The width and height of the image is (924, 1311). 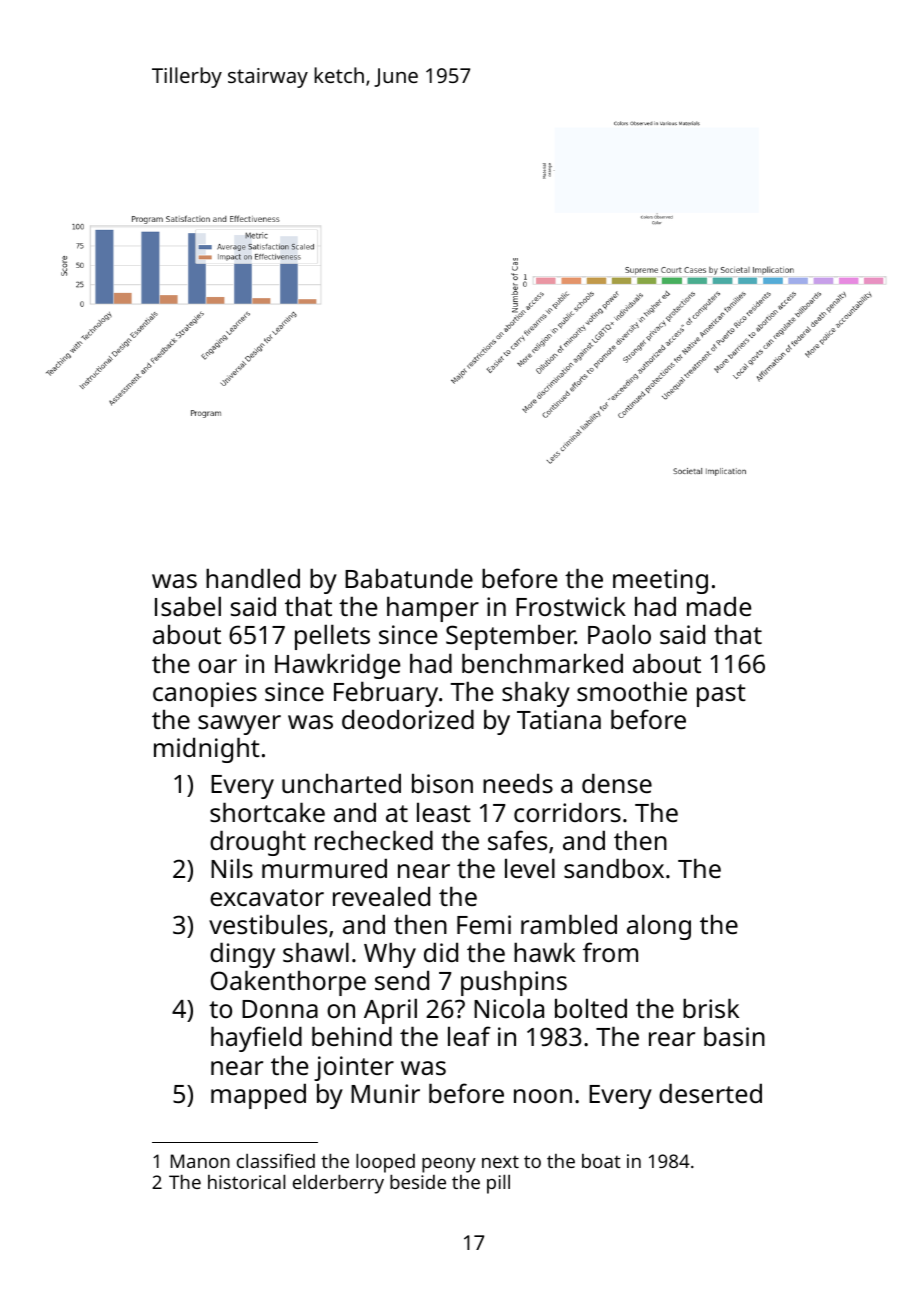 I want to click on meeting, so click(x=660, y=581).
